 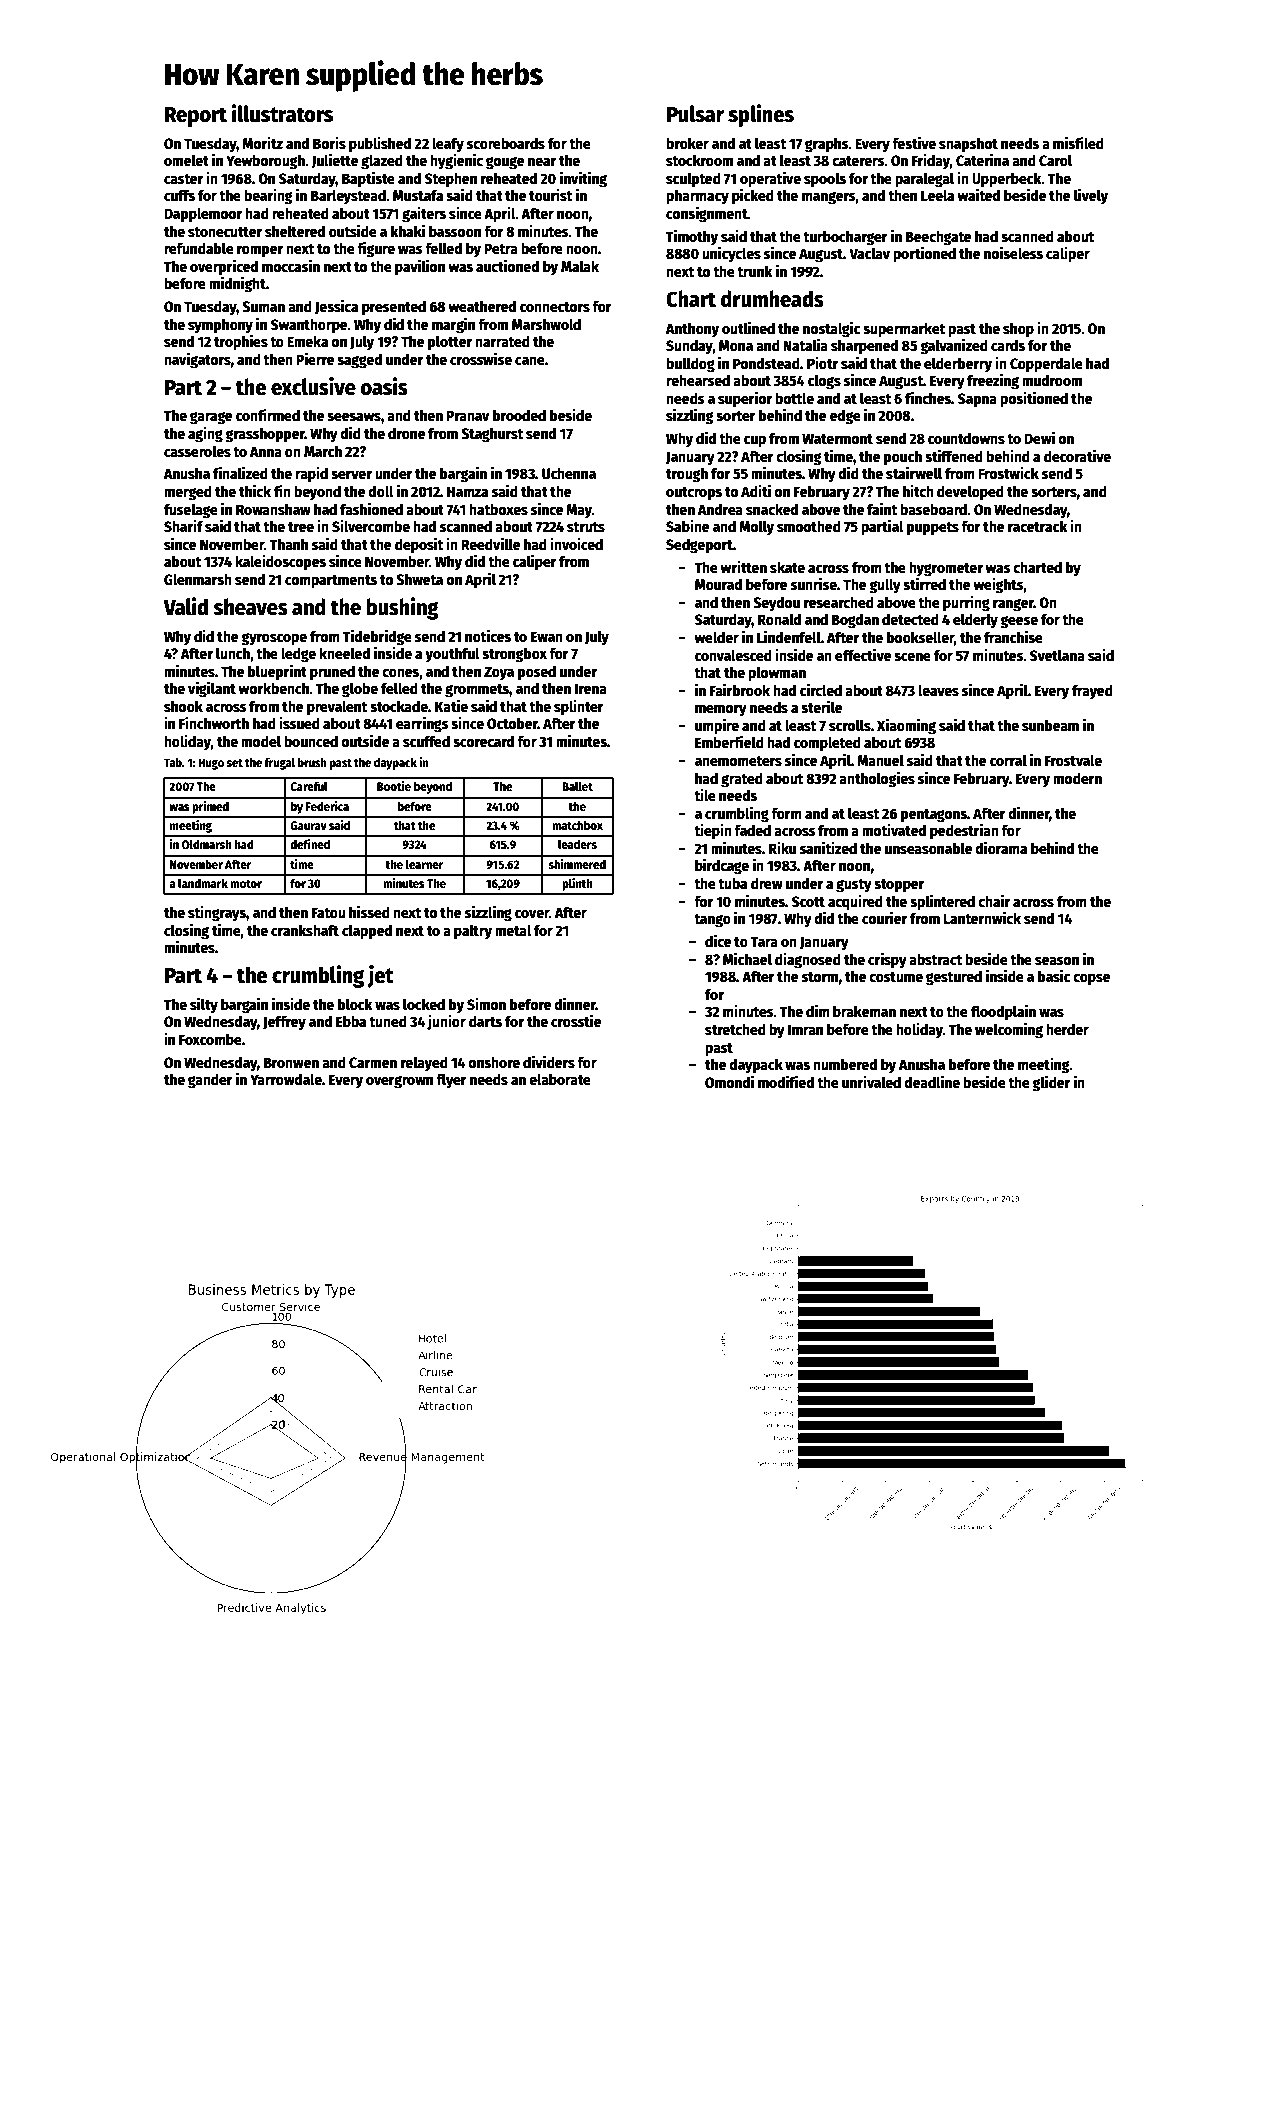 What do you see at coordinates (743, 567) in the page?
I see `written` at bounding box center [743, 567].
